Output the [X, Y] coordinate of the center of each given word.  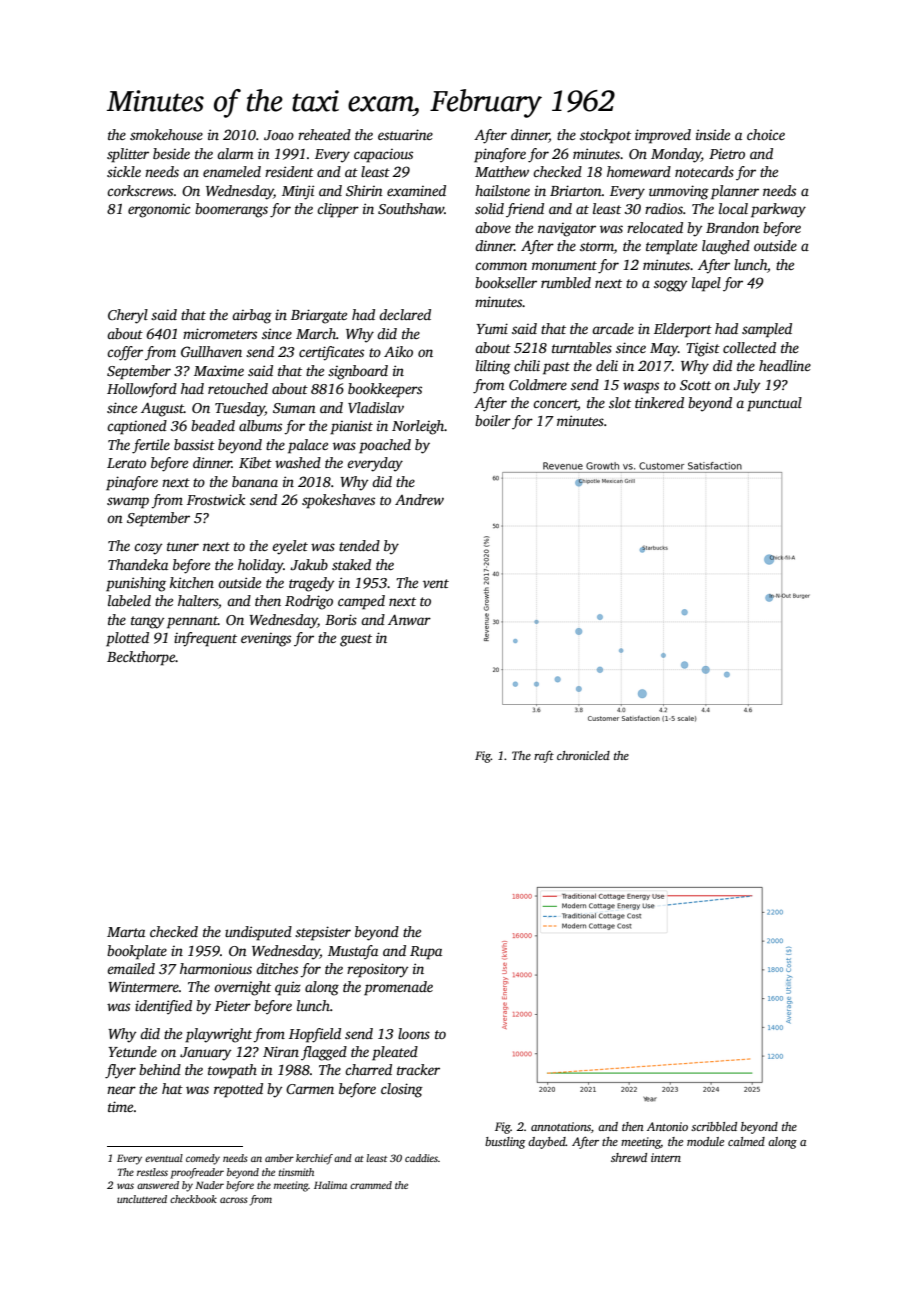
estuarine [405, 134]
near [121, 1090]
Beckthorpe [141, 658]
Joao [279, 135]
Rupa [426, 953]
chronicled [583, 755]
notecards [704, 171]
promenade [398, 988]
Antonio [667, 1126]
